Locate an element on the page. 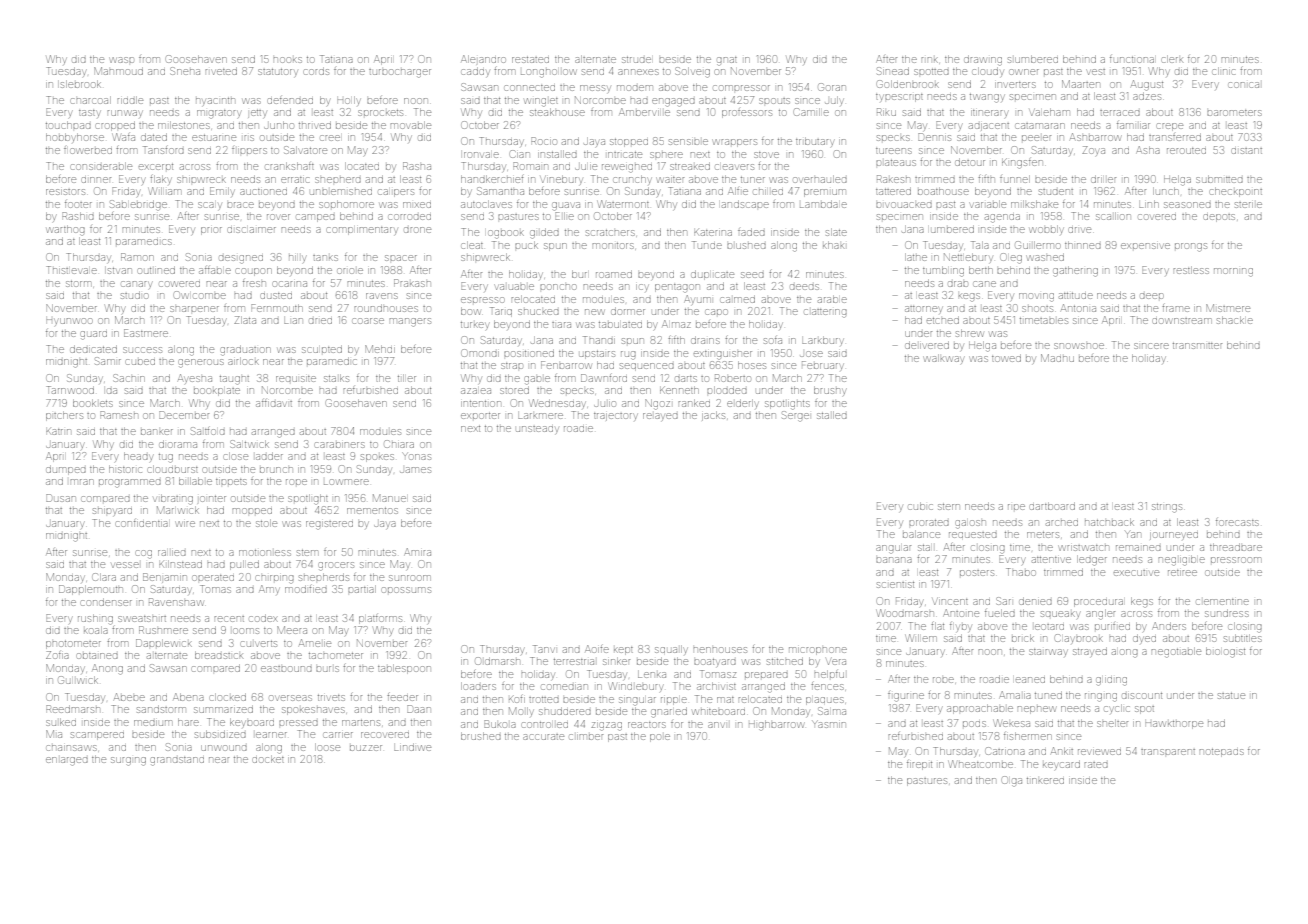 This document has width=1308, height=924. Manuel is located at coordinates (389, 498).
